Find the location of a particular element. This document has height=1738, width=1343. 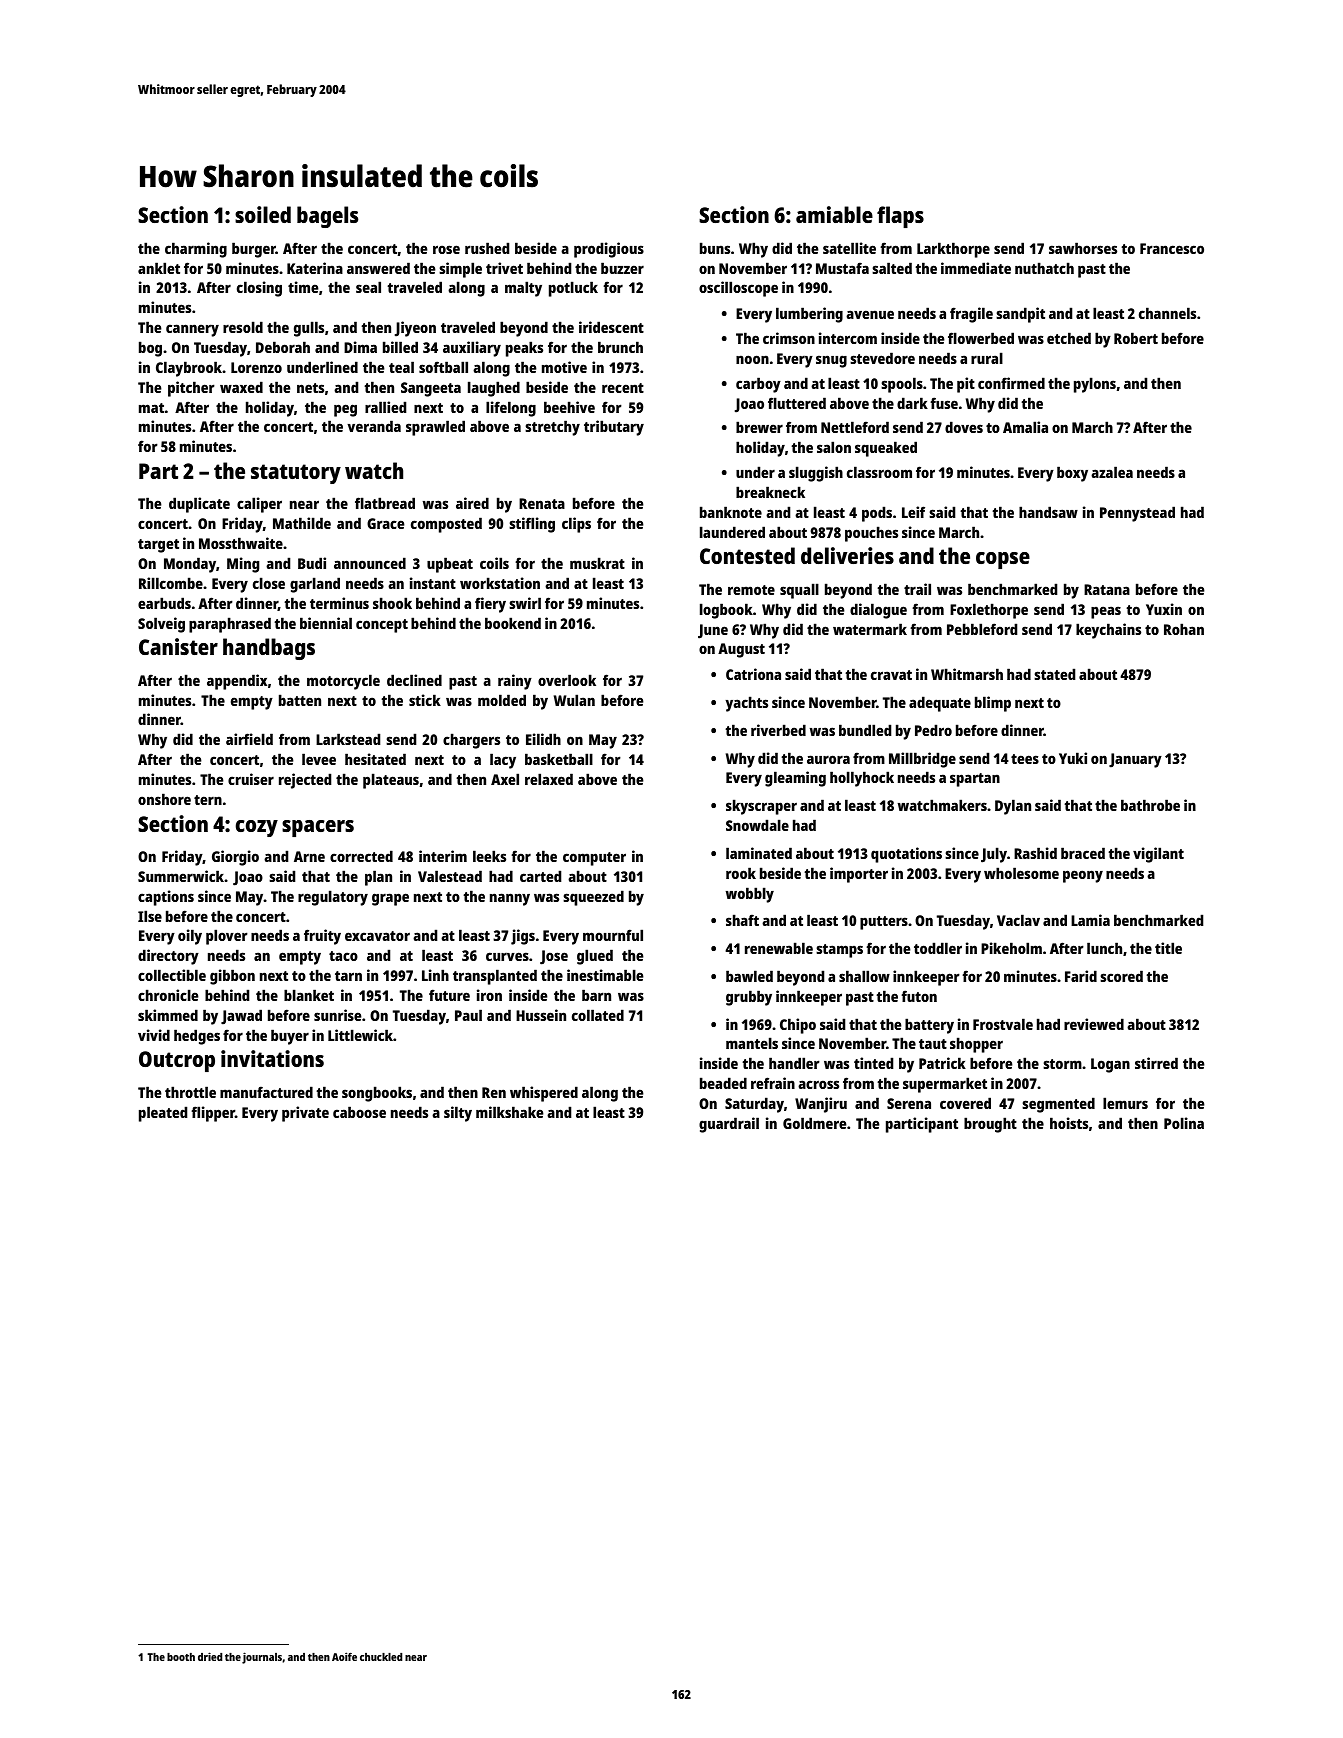

noon is located at coordinates (752, 359).
